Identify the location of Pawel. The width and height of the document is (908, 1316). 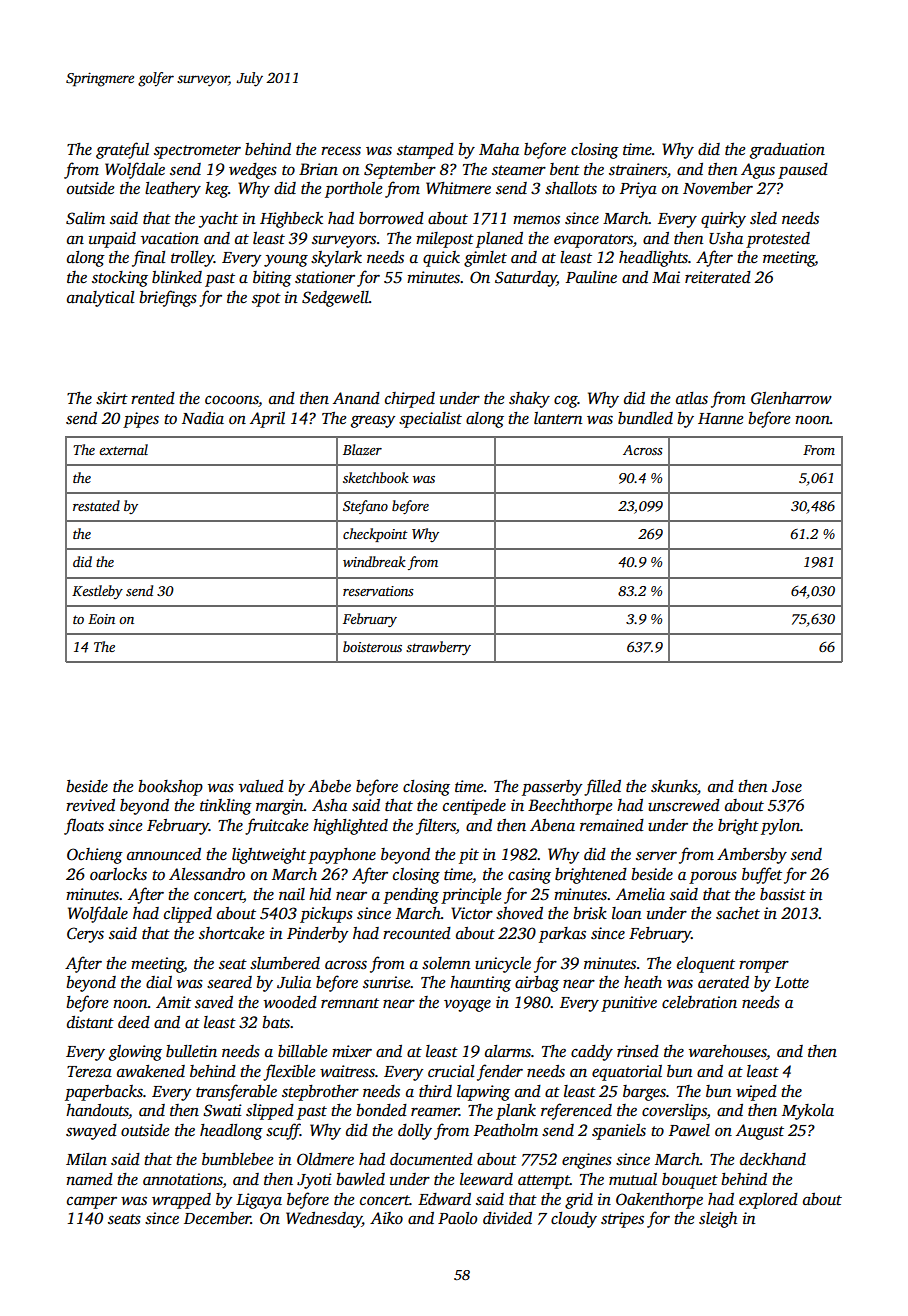
(689, 1130).
